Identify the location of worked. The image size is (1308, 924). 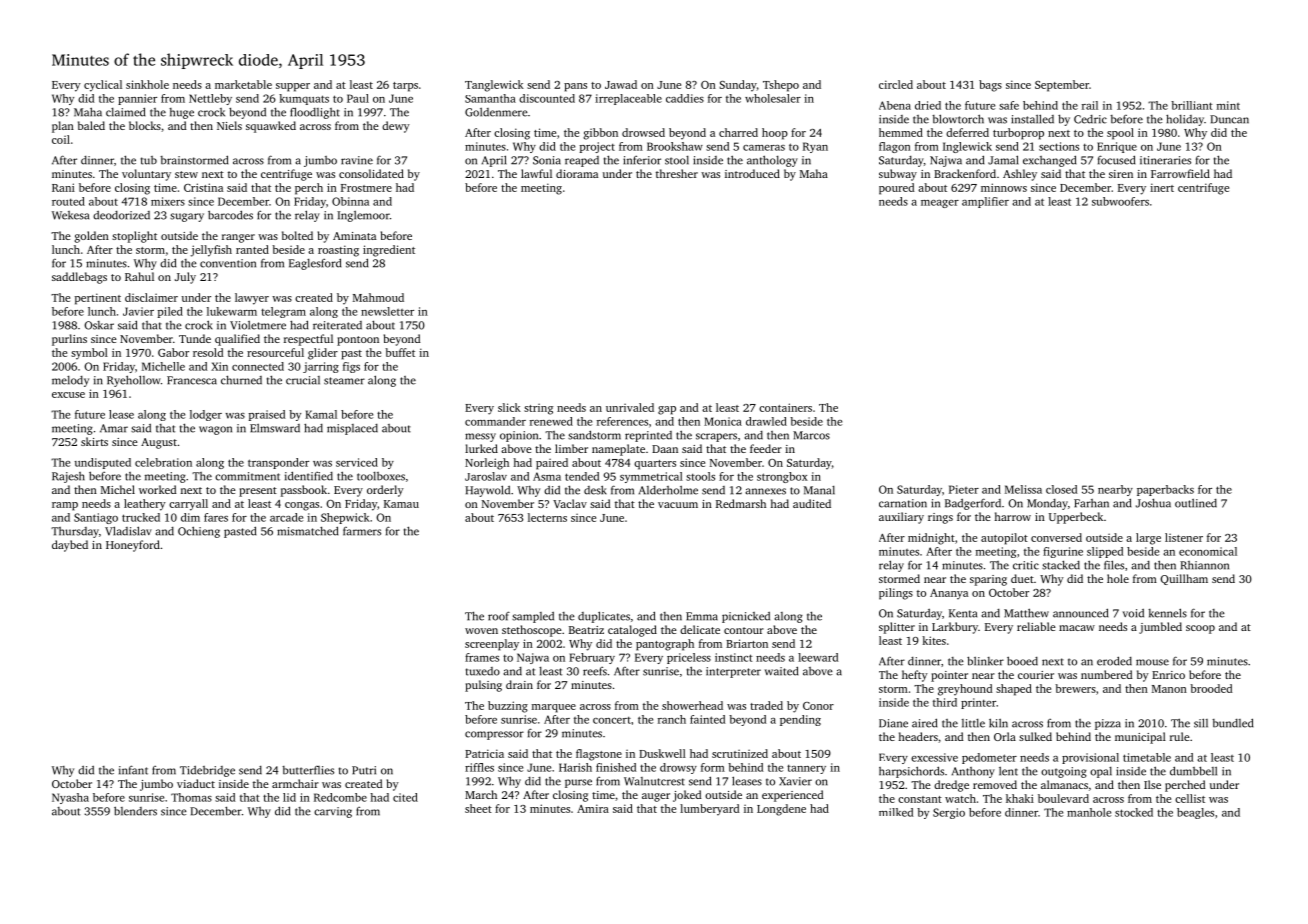
(157, 489).
